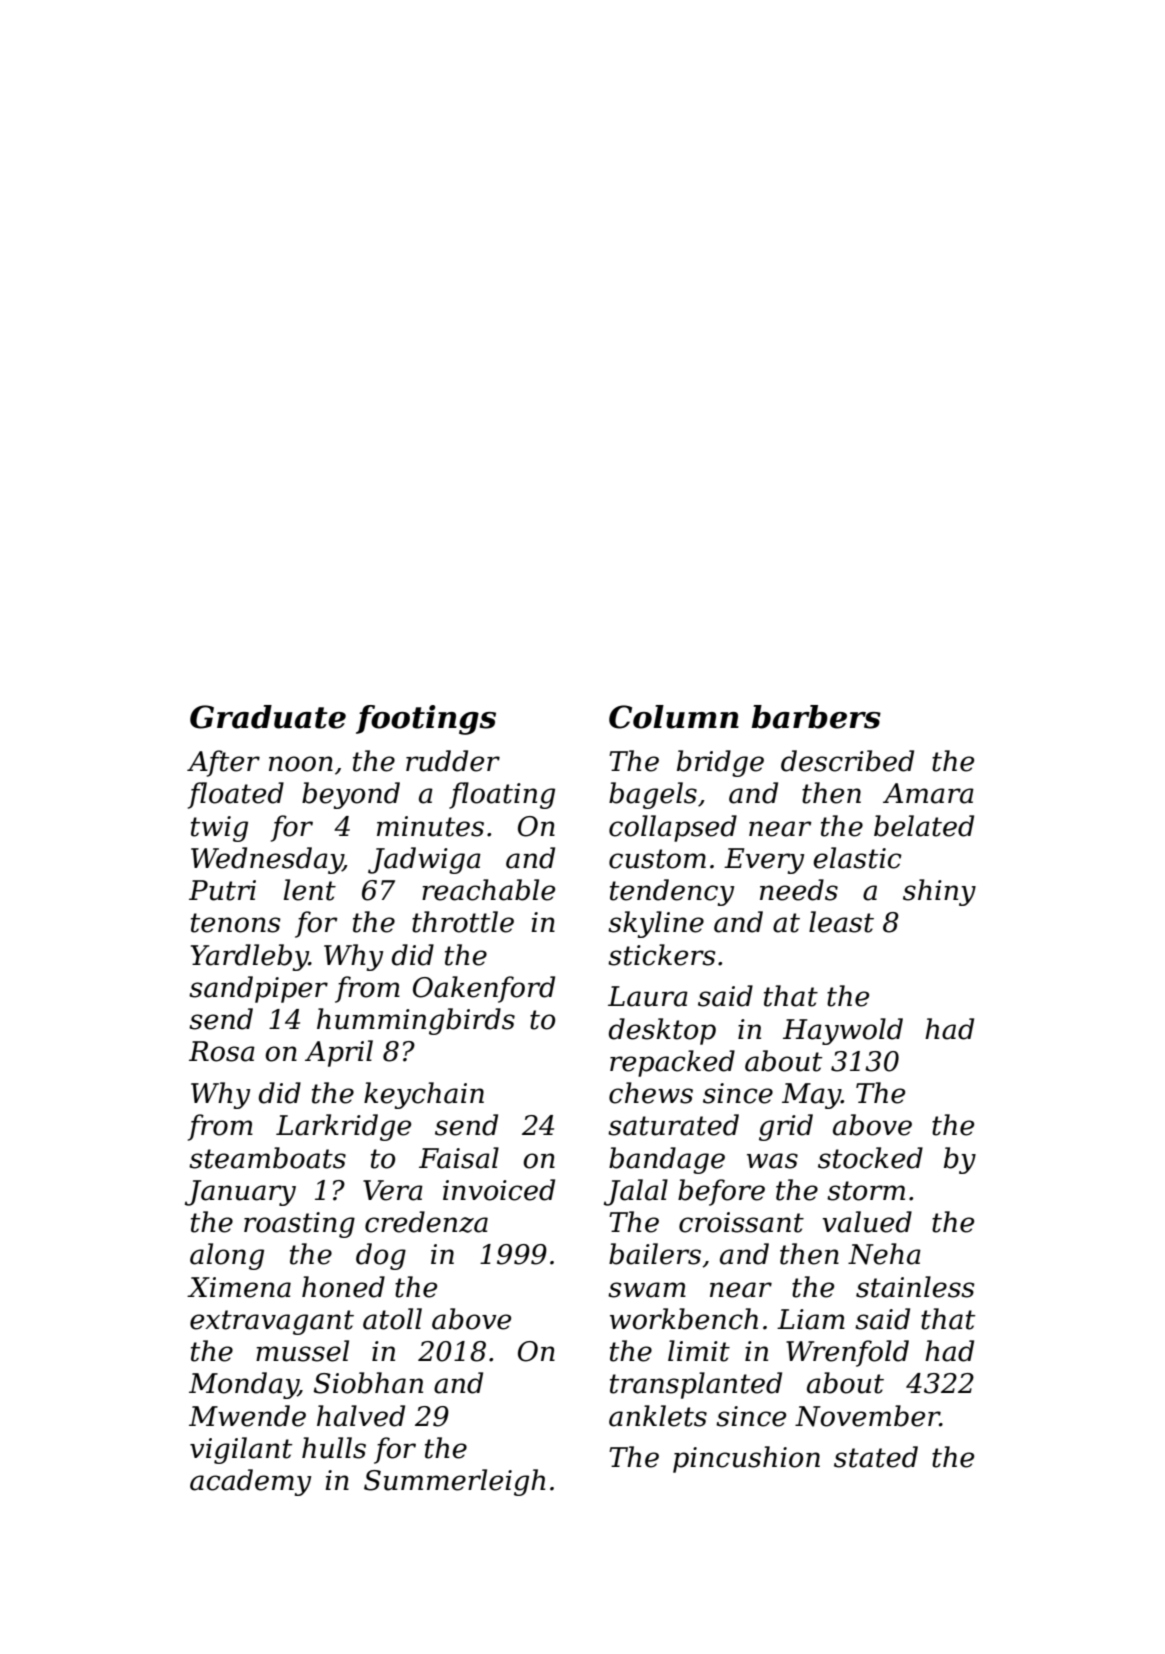 The width and height of the screenshot is (1165, 1654). What do you see at coordinates (453, 761) in the screenshot?
I see `rudder` at bounding box center [453, 761].
